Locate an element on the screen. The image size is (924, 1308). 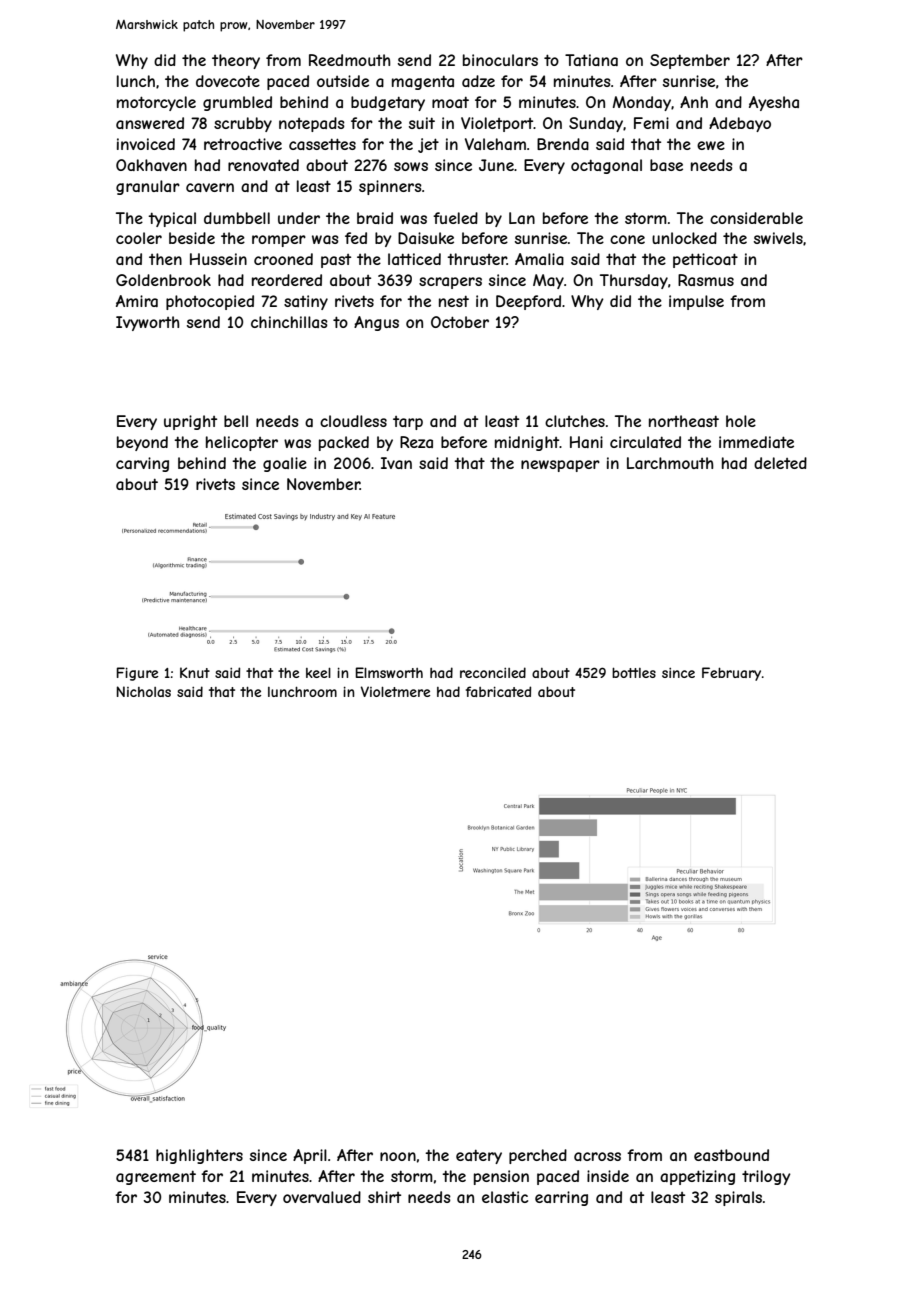
deleted is located at coordinates (780, 463).
